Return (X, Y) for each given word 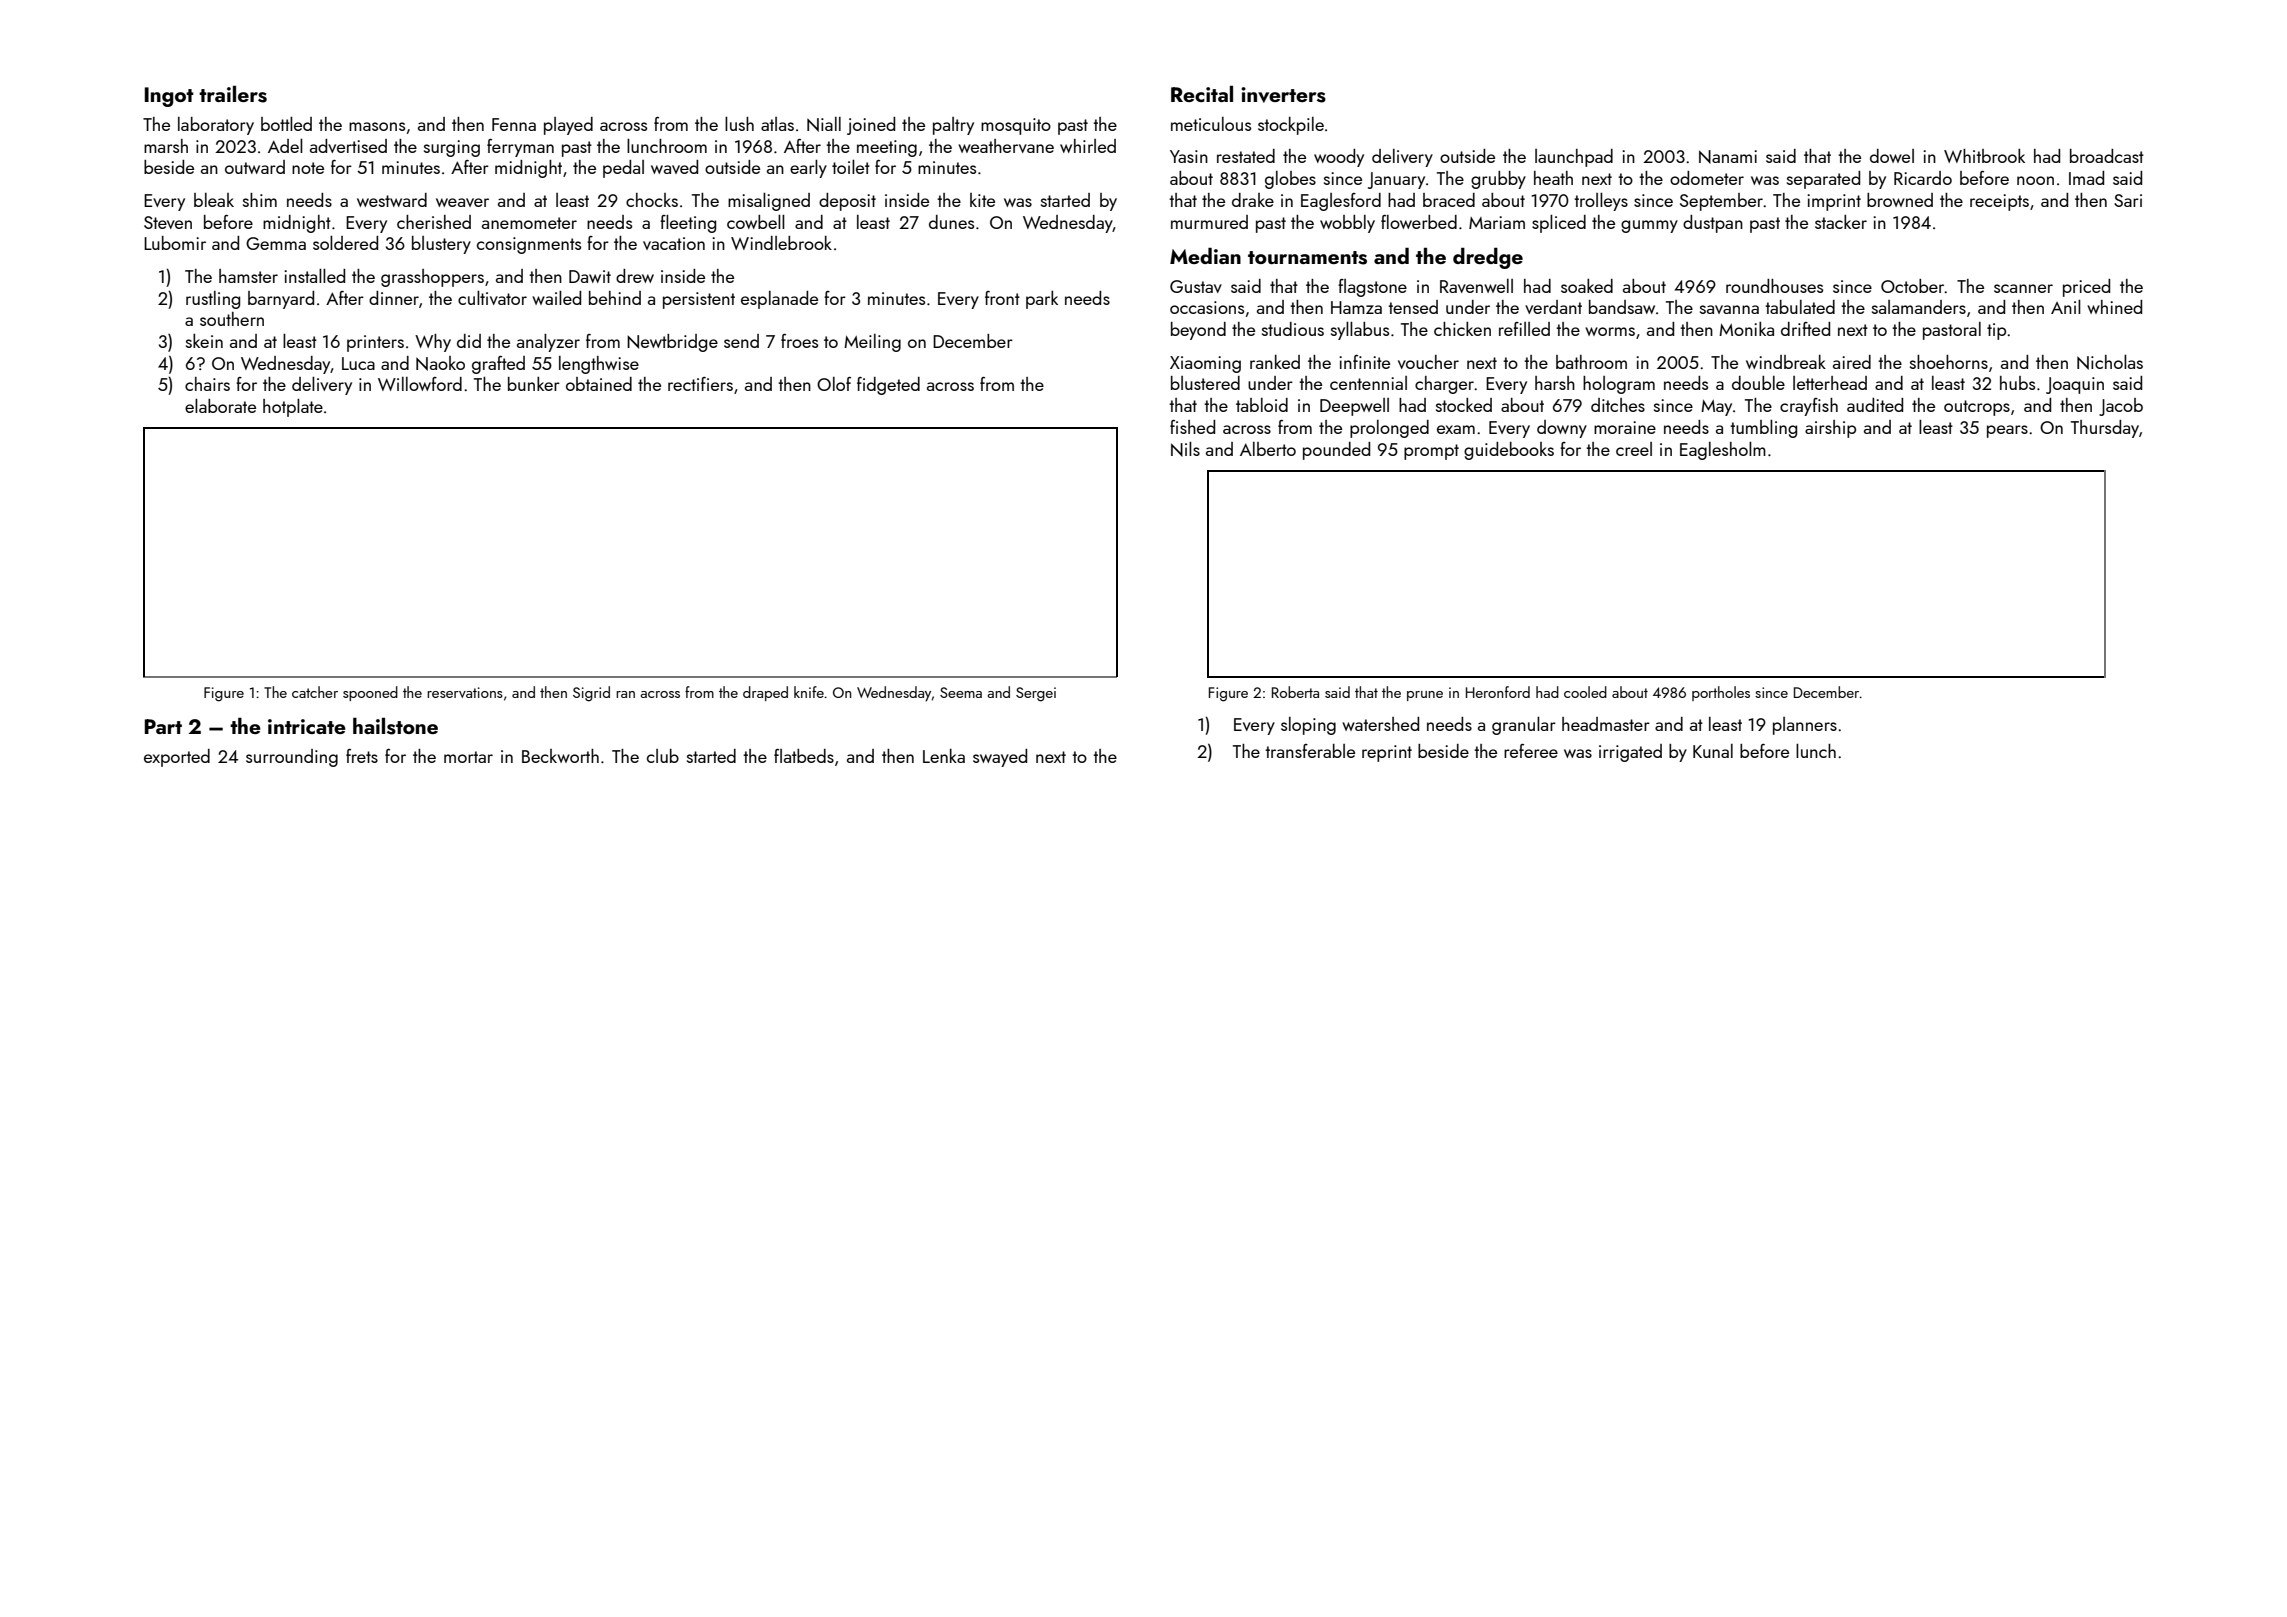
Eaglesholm (1723, 451)
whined (2114, 307)
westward (392, 200)
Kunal (1713, 751)
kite (982, 200)
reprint (1387, 753)
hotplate (293, 408)
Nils (1185, 449)
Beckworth (560, 756)
